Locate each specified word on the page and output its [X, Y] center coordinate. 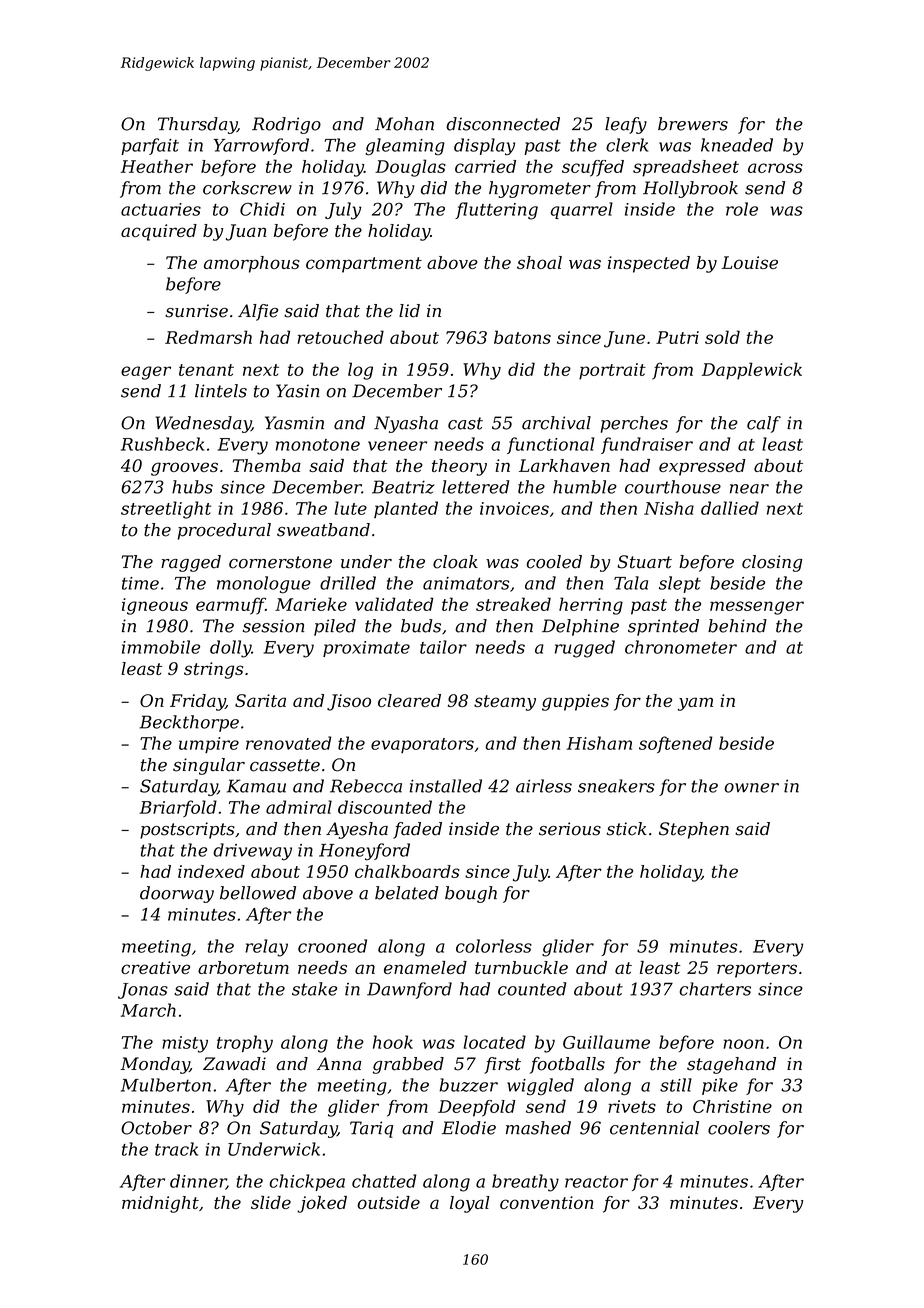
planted [406, 509]
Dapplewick [752, 371]
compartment [364, 265]
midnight [160, 1204]
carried [485, 166]
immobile [161, 647]
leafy [626, 125]
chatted [384, 1181]
